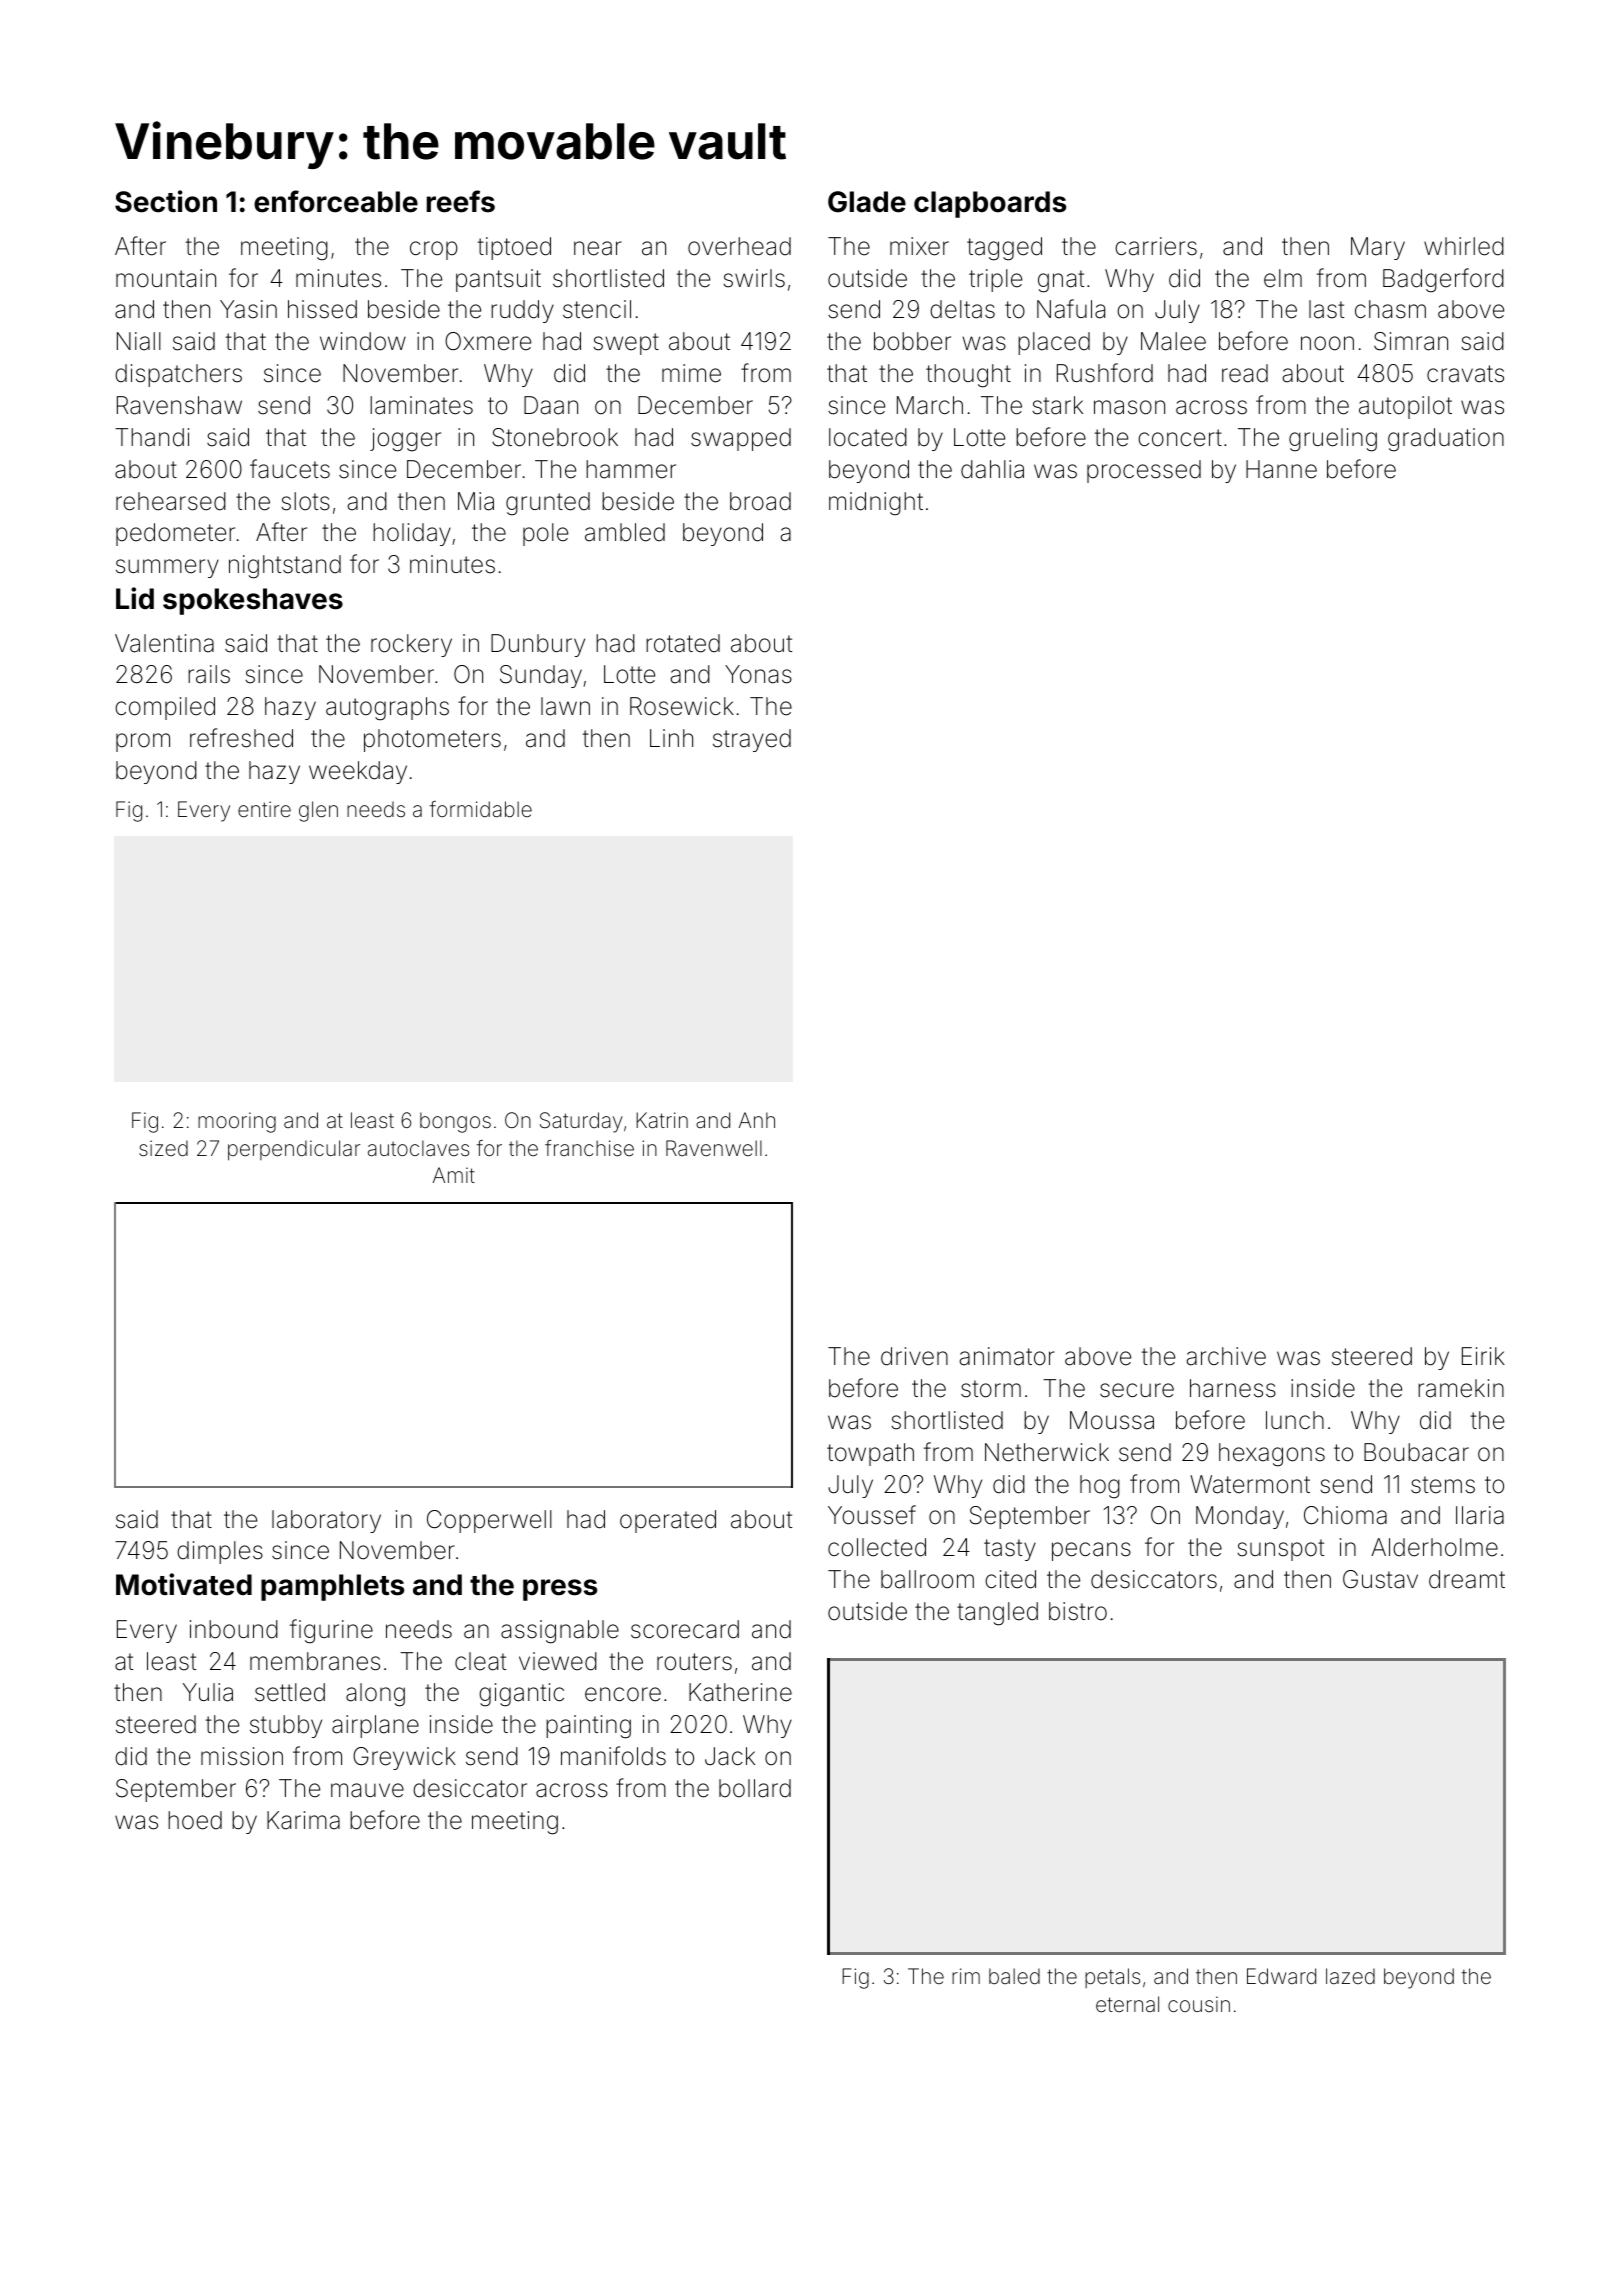 This document has height=2292, width=1620. What do you see at coordinates (166, 278) in the document?
I see `mountain` at bounding box center [166, 278].
